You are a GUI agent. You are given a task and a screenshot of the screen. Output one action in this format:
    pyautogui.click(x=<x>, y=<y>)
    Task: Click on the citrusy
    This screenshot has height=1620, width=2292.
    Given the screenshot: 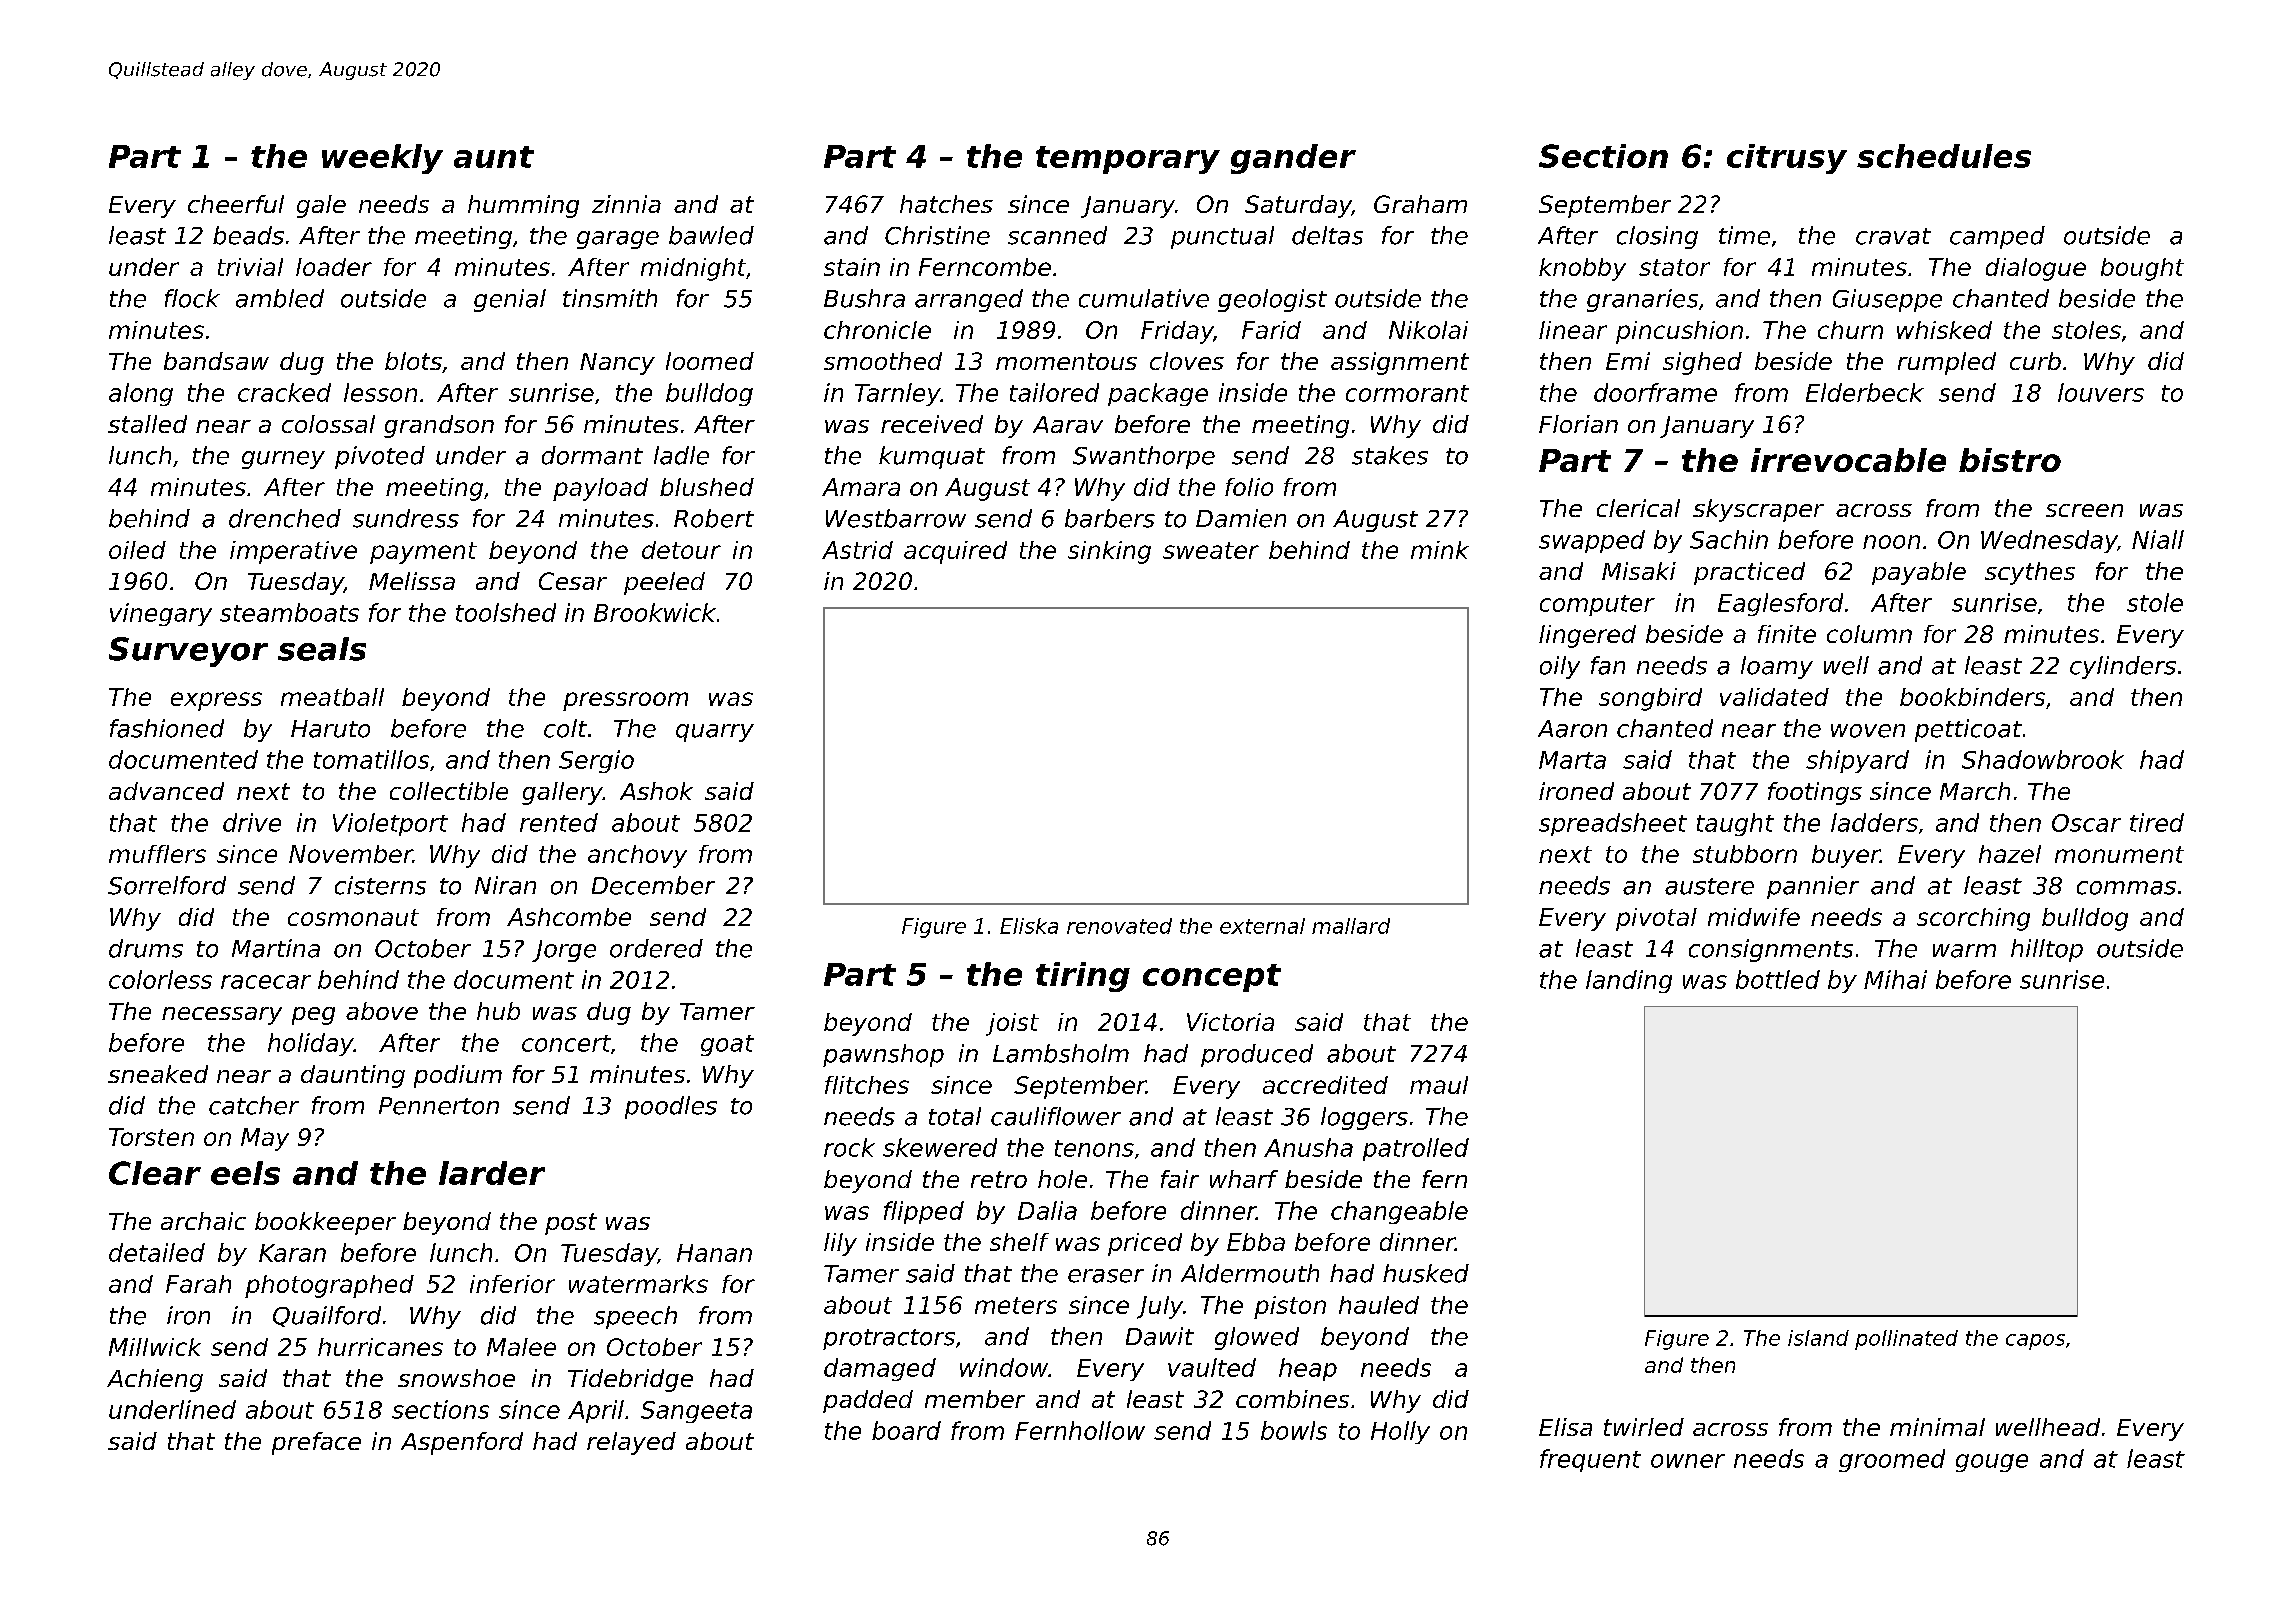 What is the action you would take?
    pyautogui.click(x=1787, y=159)
